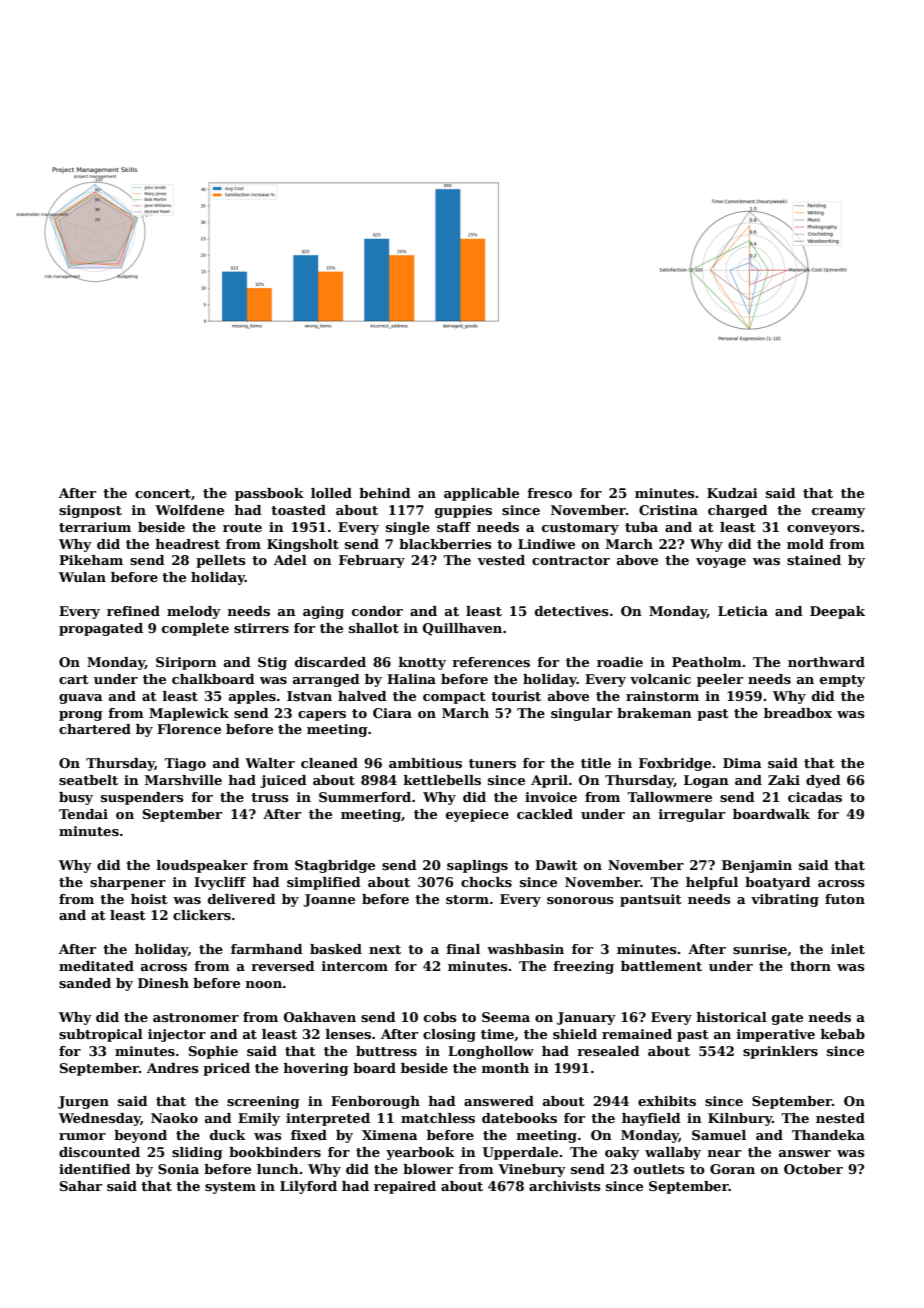 The width and height of the image is (924, 1308). Describe the element at coordinates (742, 763) in the image. I see `Dima` at that location.
